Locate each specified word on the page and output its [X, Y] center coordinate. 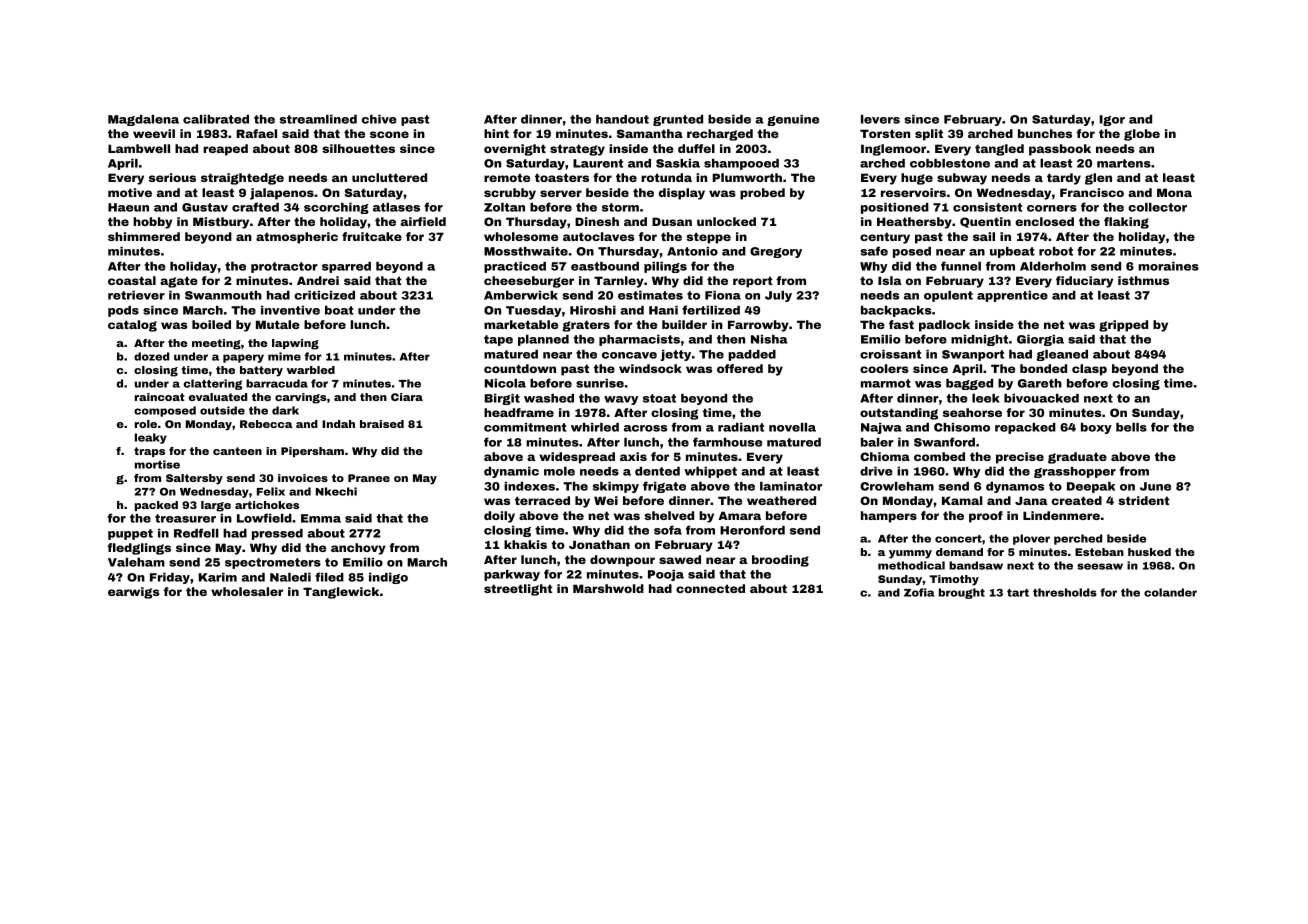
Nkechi [336, 491]
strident [1143, 500]
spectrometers [273, 563]
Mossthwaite [526, 251]
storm [620, 207]
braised [382, 424]
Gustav [205, 207]
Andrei [318, 280]
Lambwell [139, 148]
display [682, 194]
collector [1157, 207]
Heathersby [914, 223]
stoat [659, 398]
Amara [739, 515]
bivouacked [1041, 398]
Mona [1174, 192]
